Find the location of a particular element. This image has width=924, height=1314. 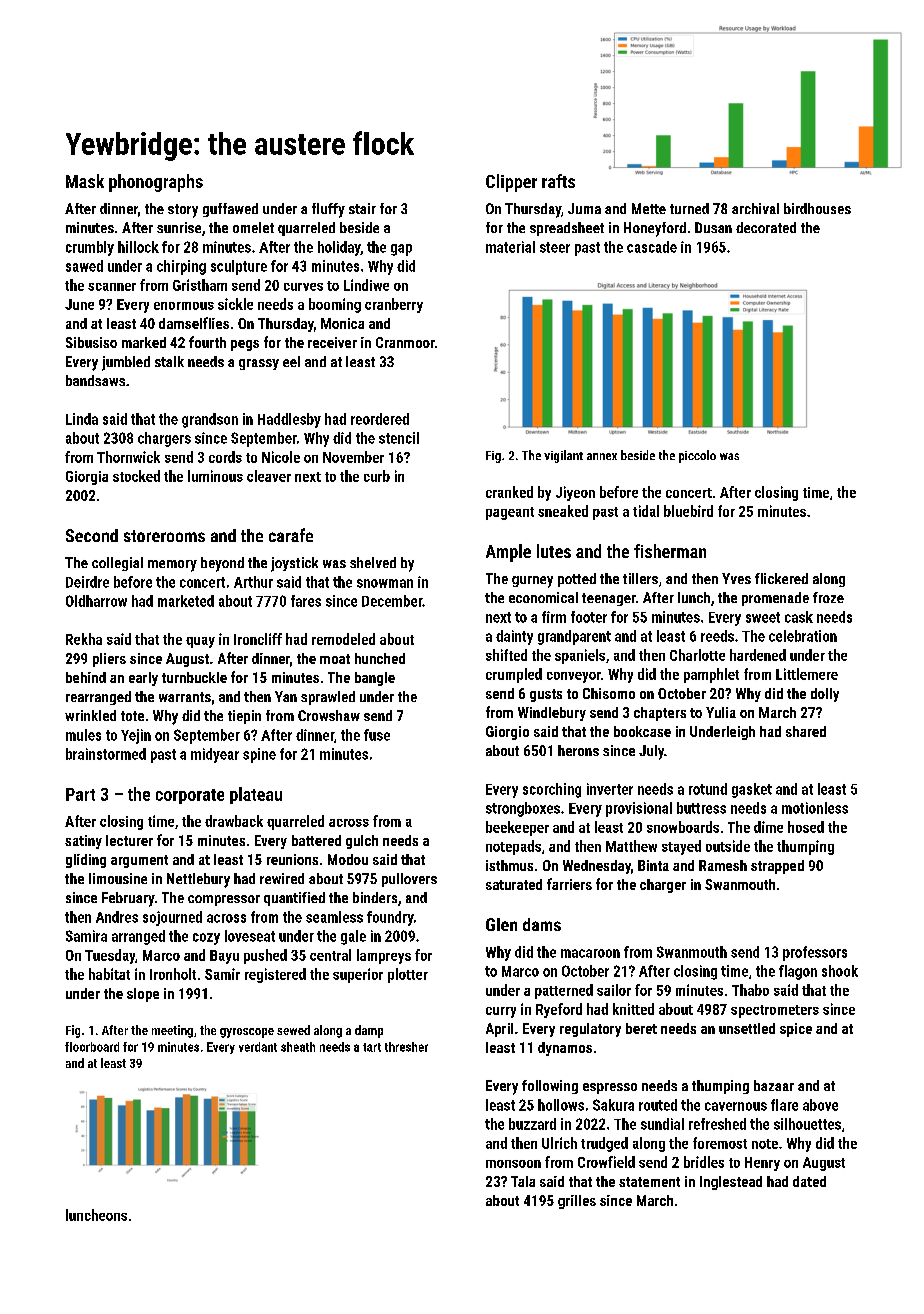

reunions is located at coordinates (292, 859).
